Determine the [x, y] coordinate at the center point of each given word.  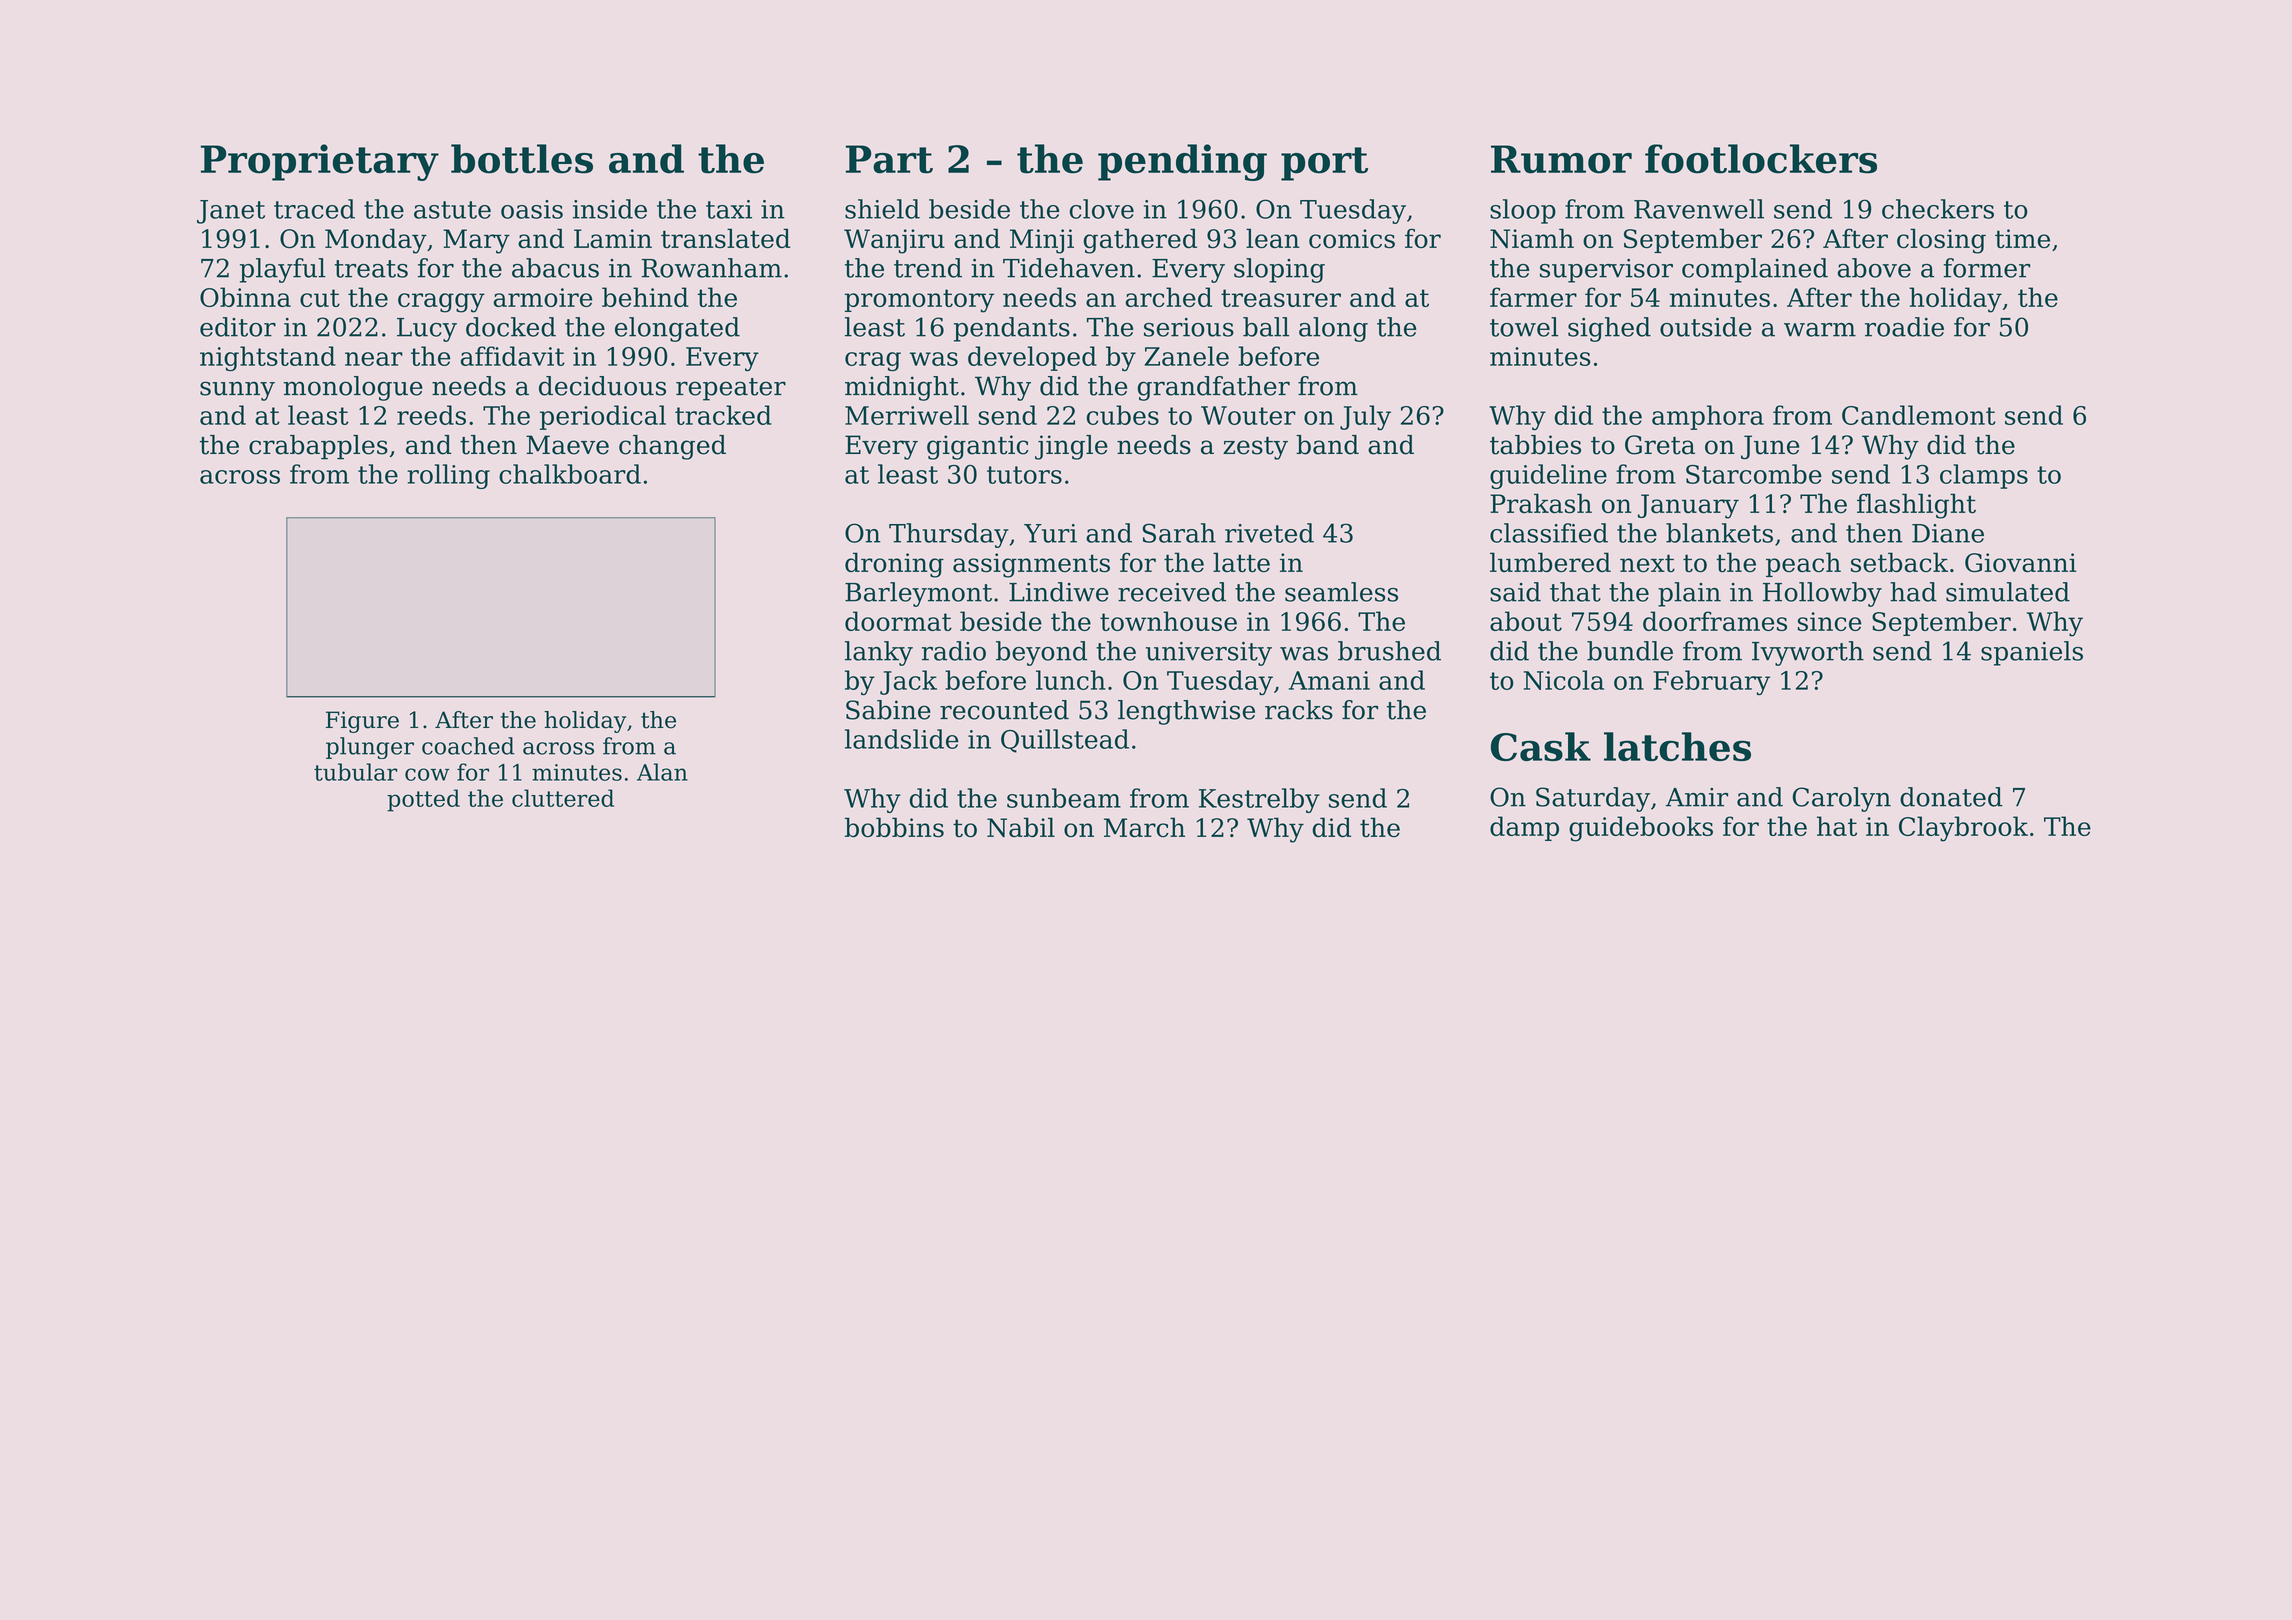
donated [1951, 797]
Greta [1660, 445]
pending [1182, 162]
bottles [522, 159]
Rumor [1561, 159]
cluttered [563, 798]
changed [672, 447]
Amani [1329, 680]
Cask [1541, 746]
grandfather [1213, 388]
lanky [879, 653]
